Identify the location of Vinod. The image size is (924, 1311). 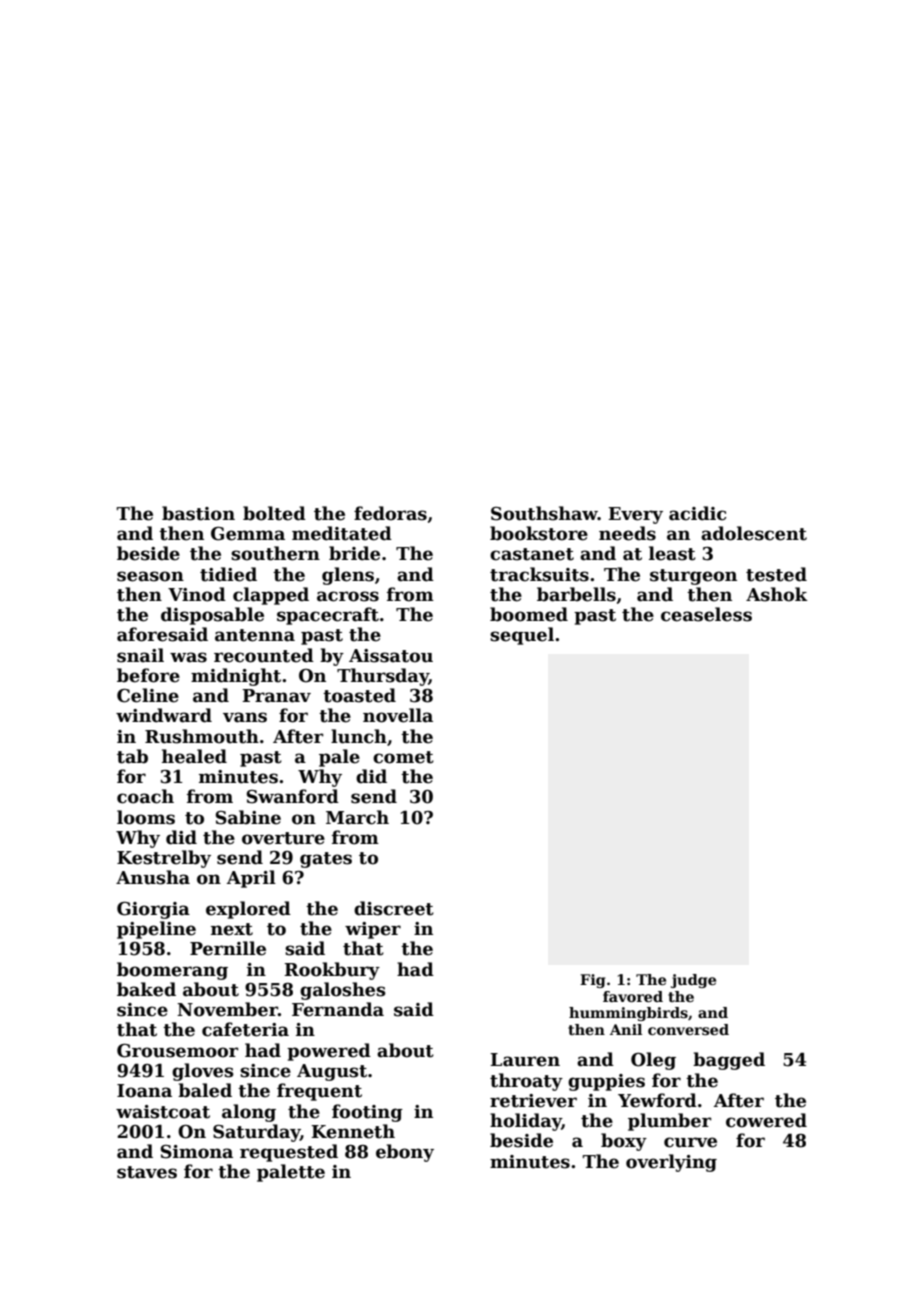
(197, 594).
